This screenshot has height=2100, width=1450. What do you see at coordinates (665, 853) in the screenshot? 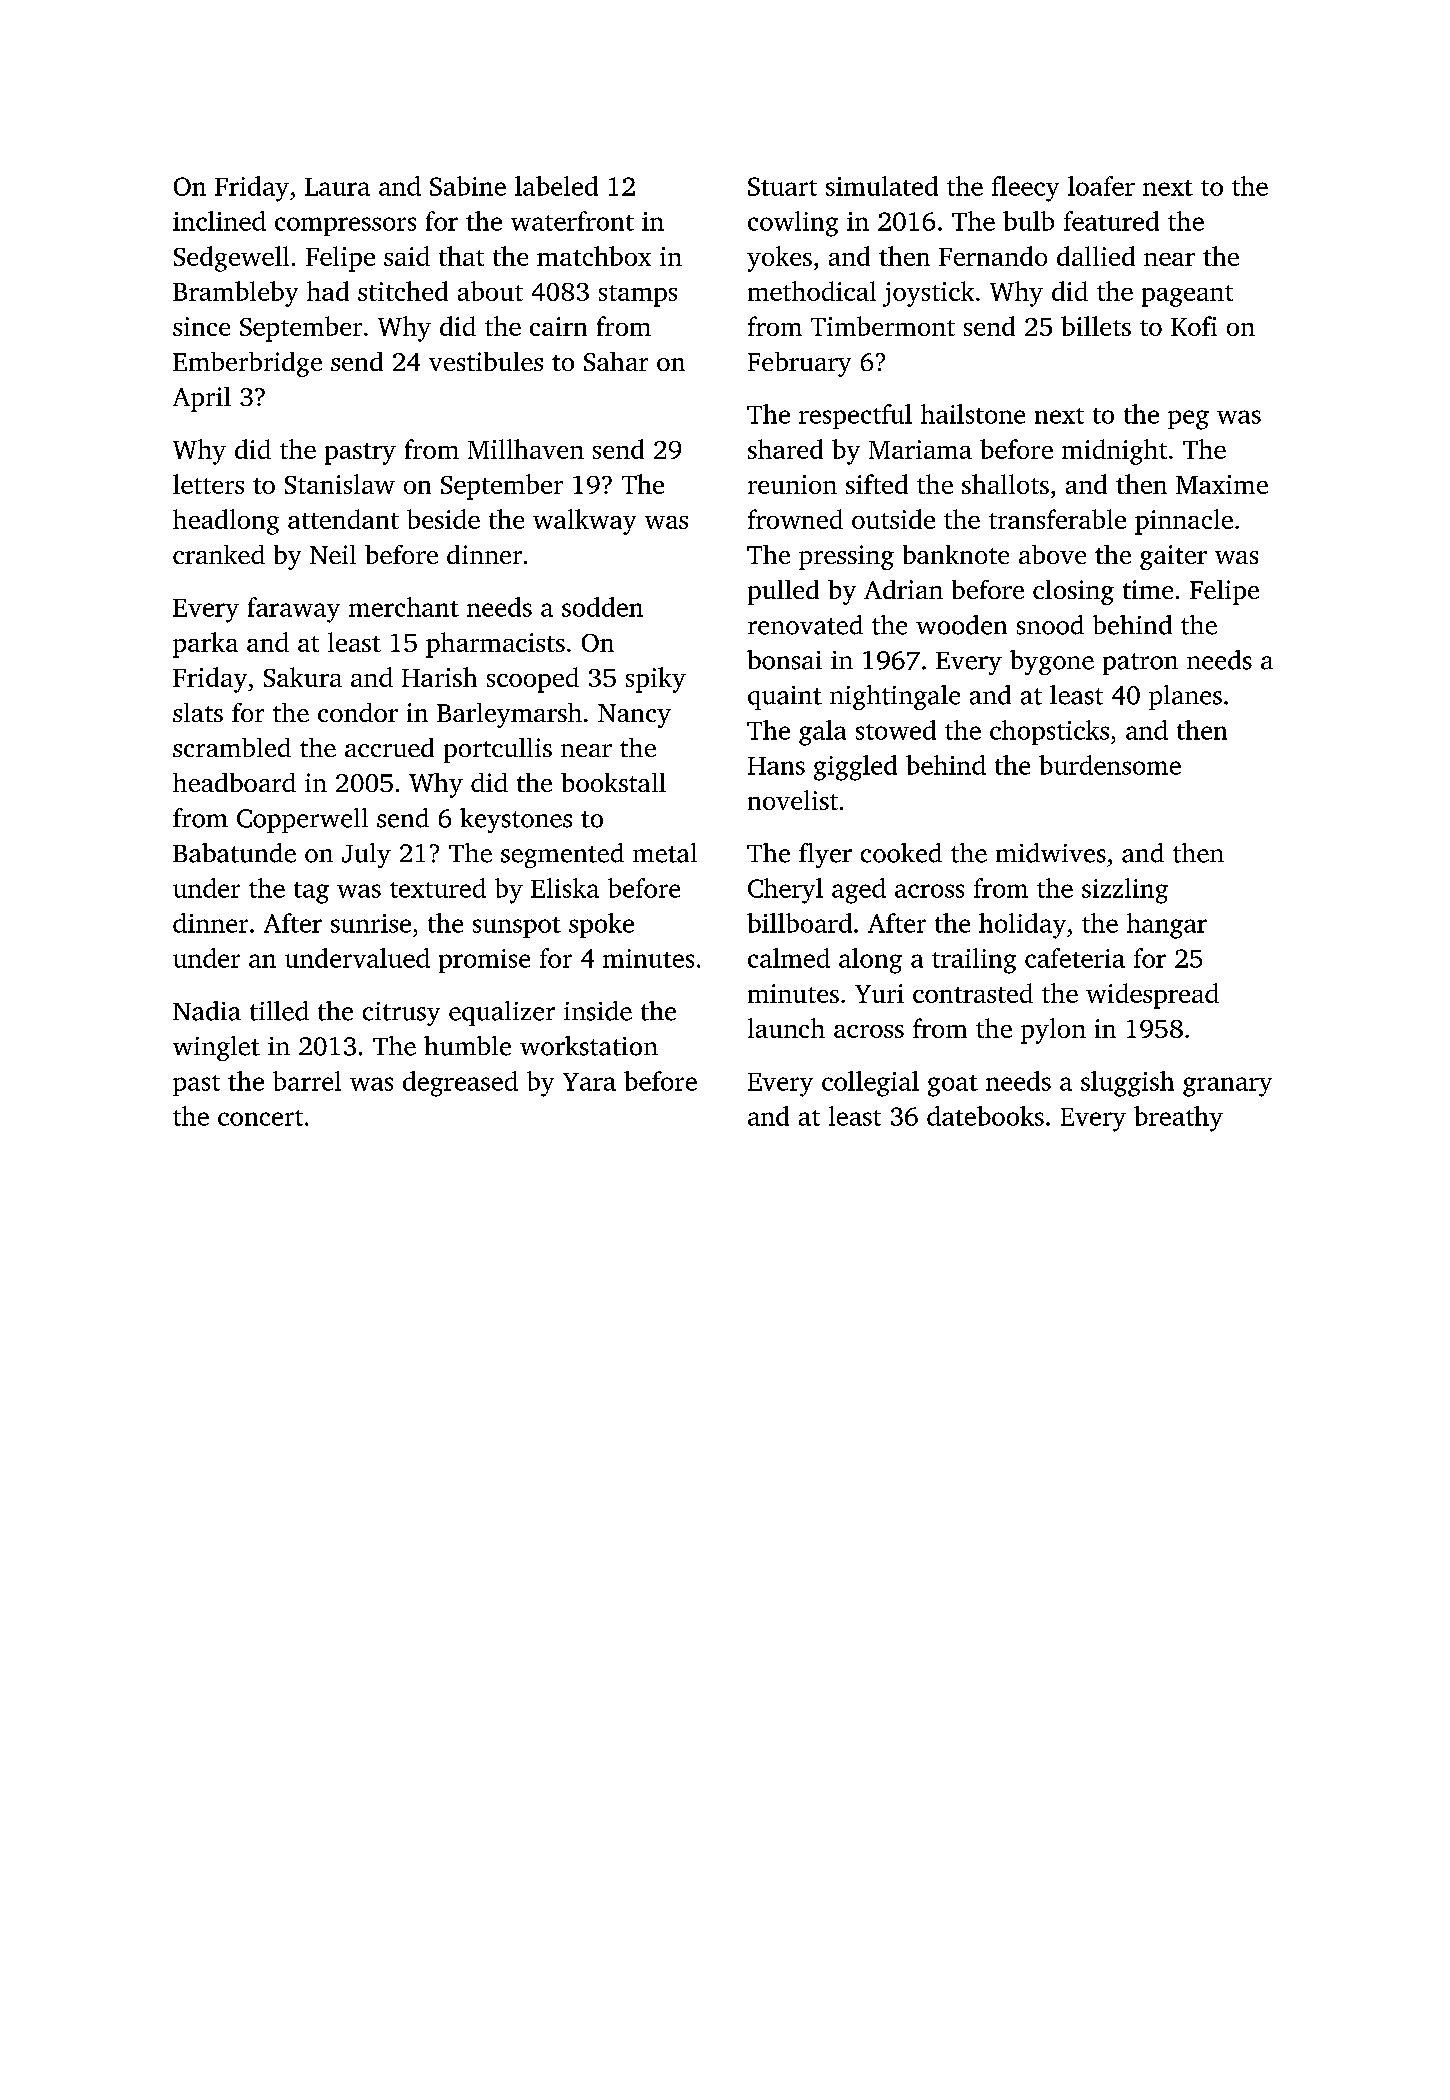
I see `metal` at bounding box center [665, 853].
